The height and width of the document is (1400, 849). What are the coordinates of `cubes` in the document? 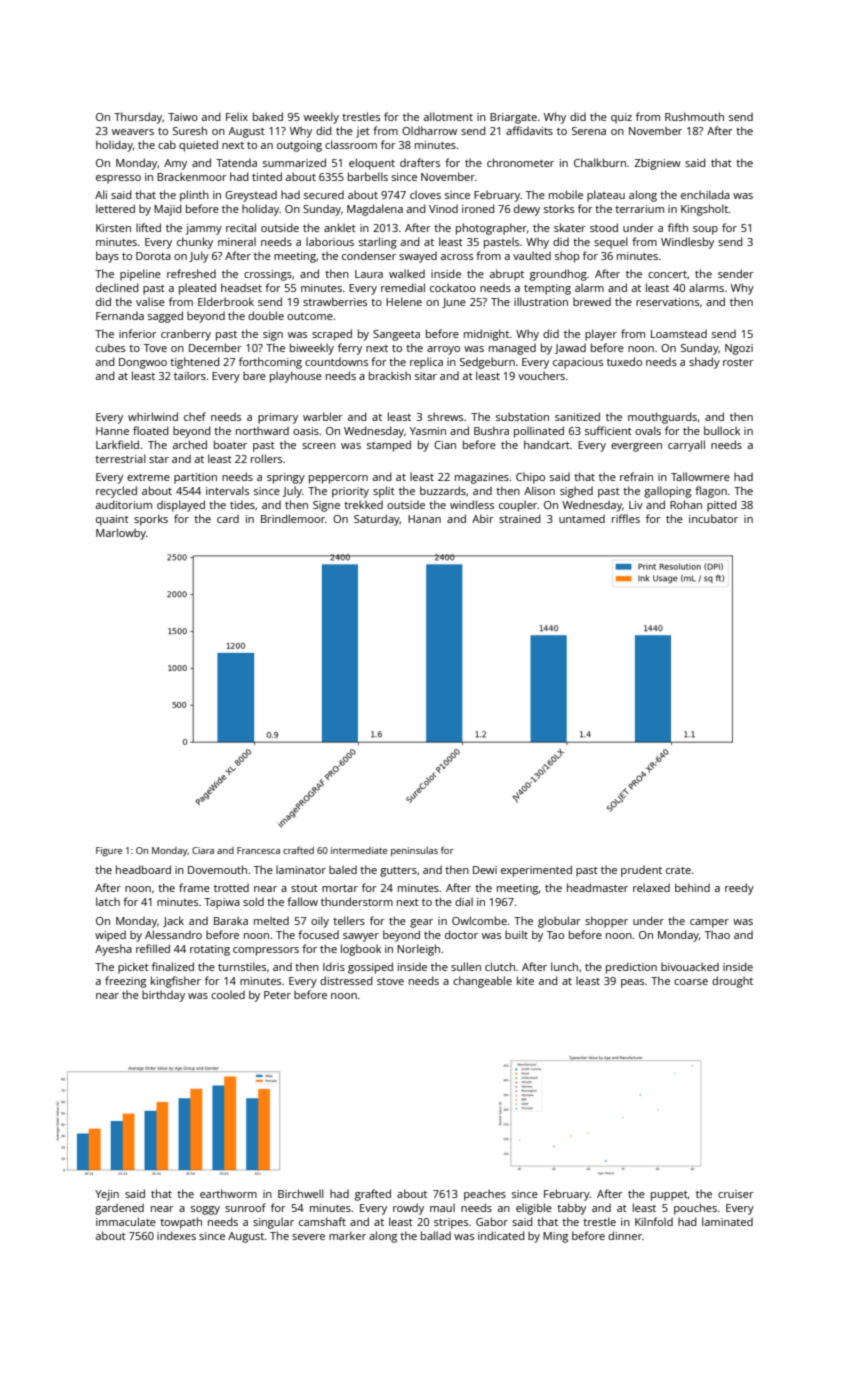 It's located at (110, 347).
